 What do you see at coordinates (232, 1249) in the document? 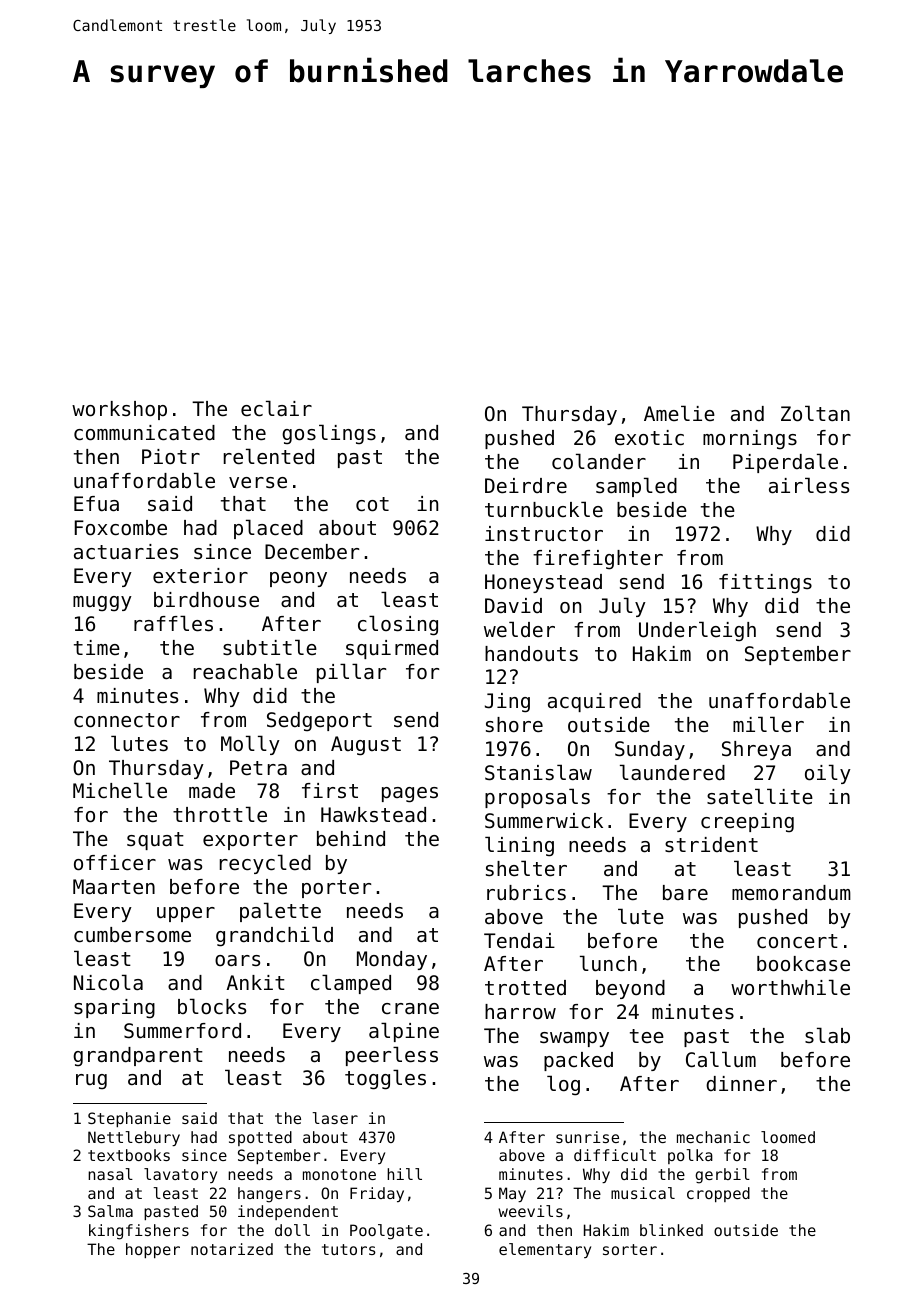
I see `notarized` at bounding box center [232, 1249].
